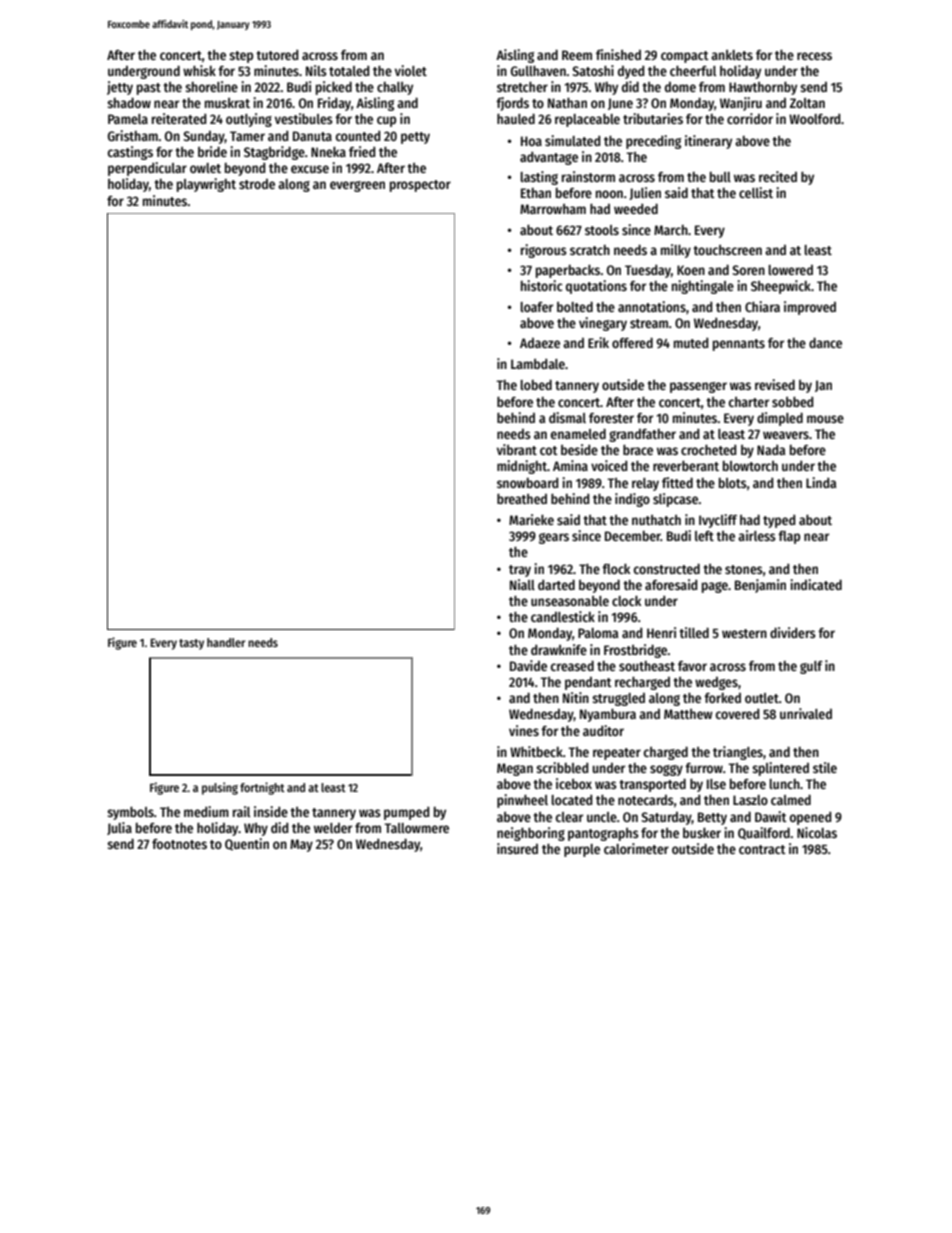 Image resolution: width=952 pixels, height=1233 pixels. What do you see at coordinates (241, 811) in the screenshot?
I see `rail` at bounding box center [241, 811].
